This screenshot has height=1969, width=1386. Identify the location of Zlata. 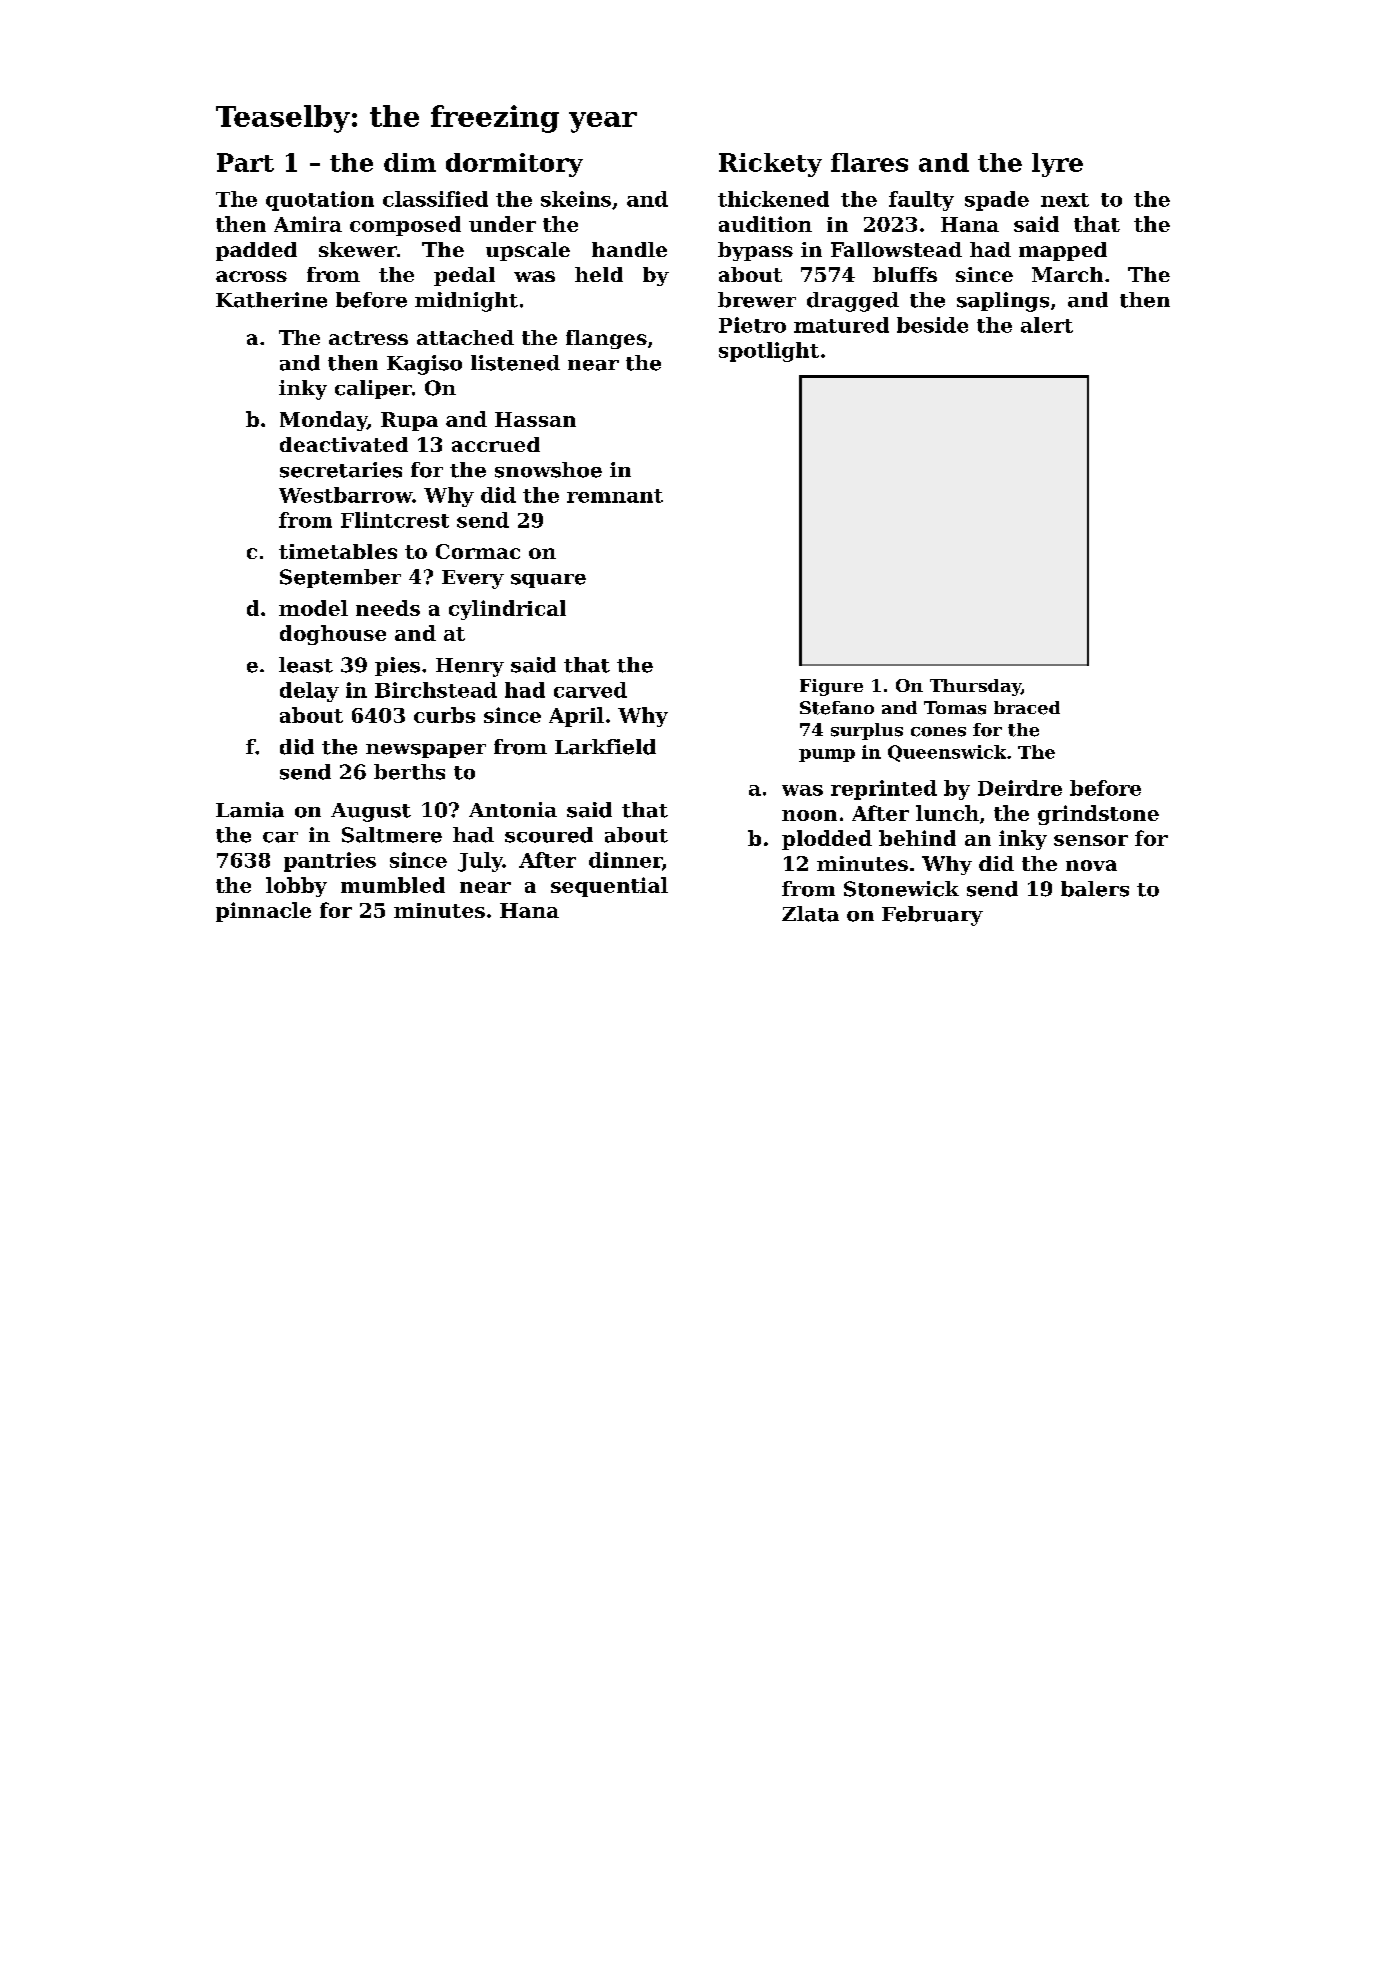
(810, 914).
